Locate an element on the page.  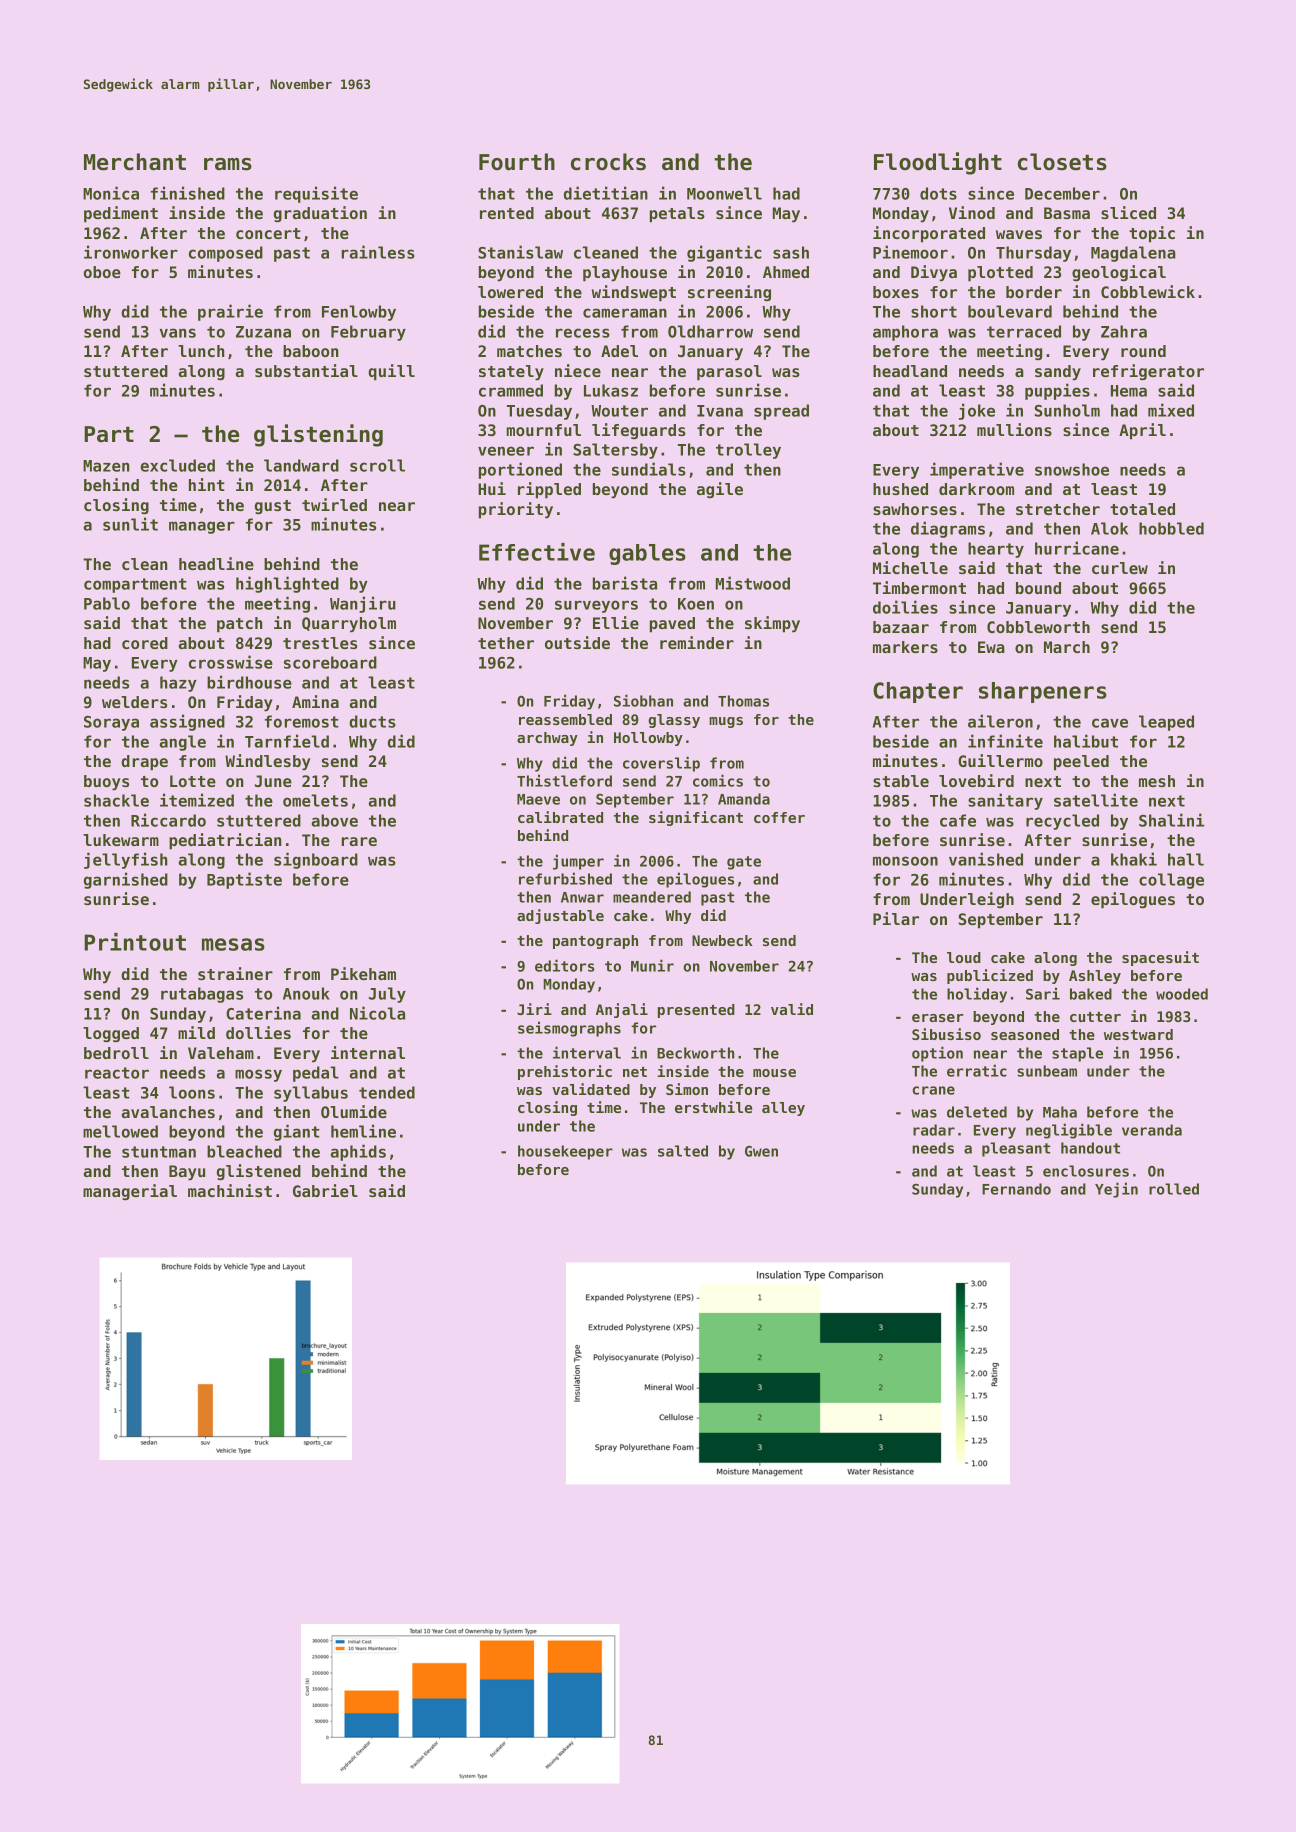
finished is located at coordinates (188, 193).
